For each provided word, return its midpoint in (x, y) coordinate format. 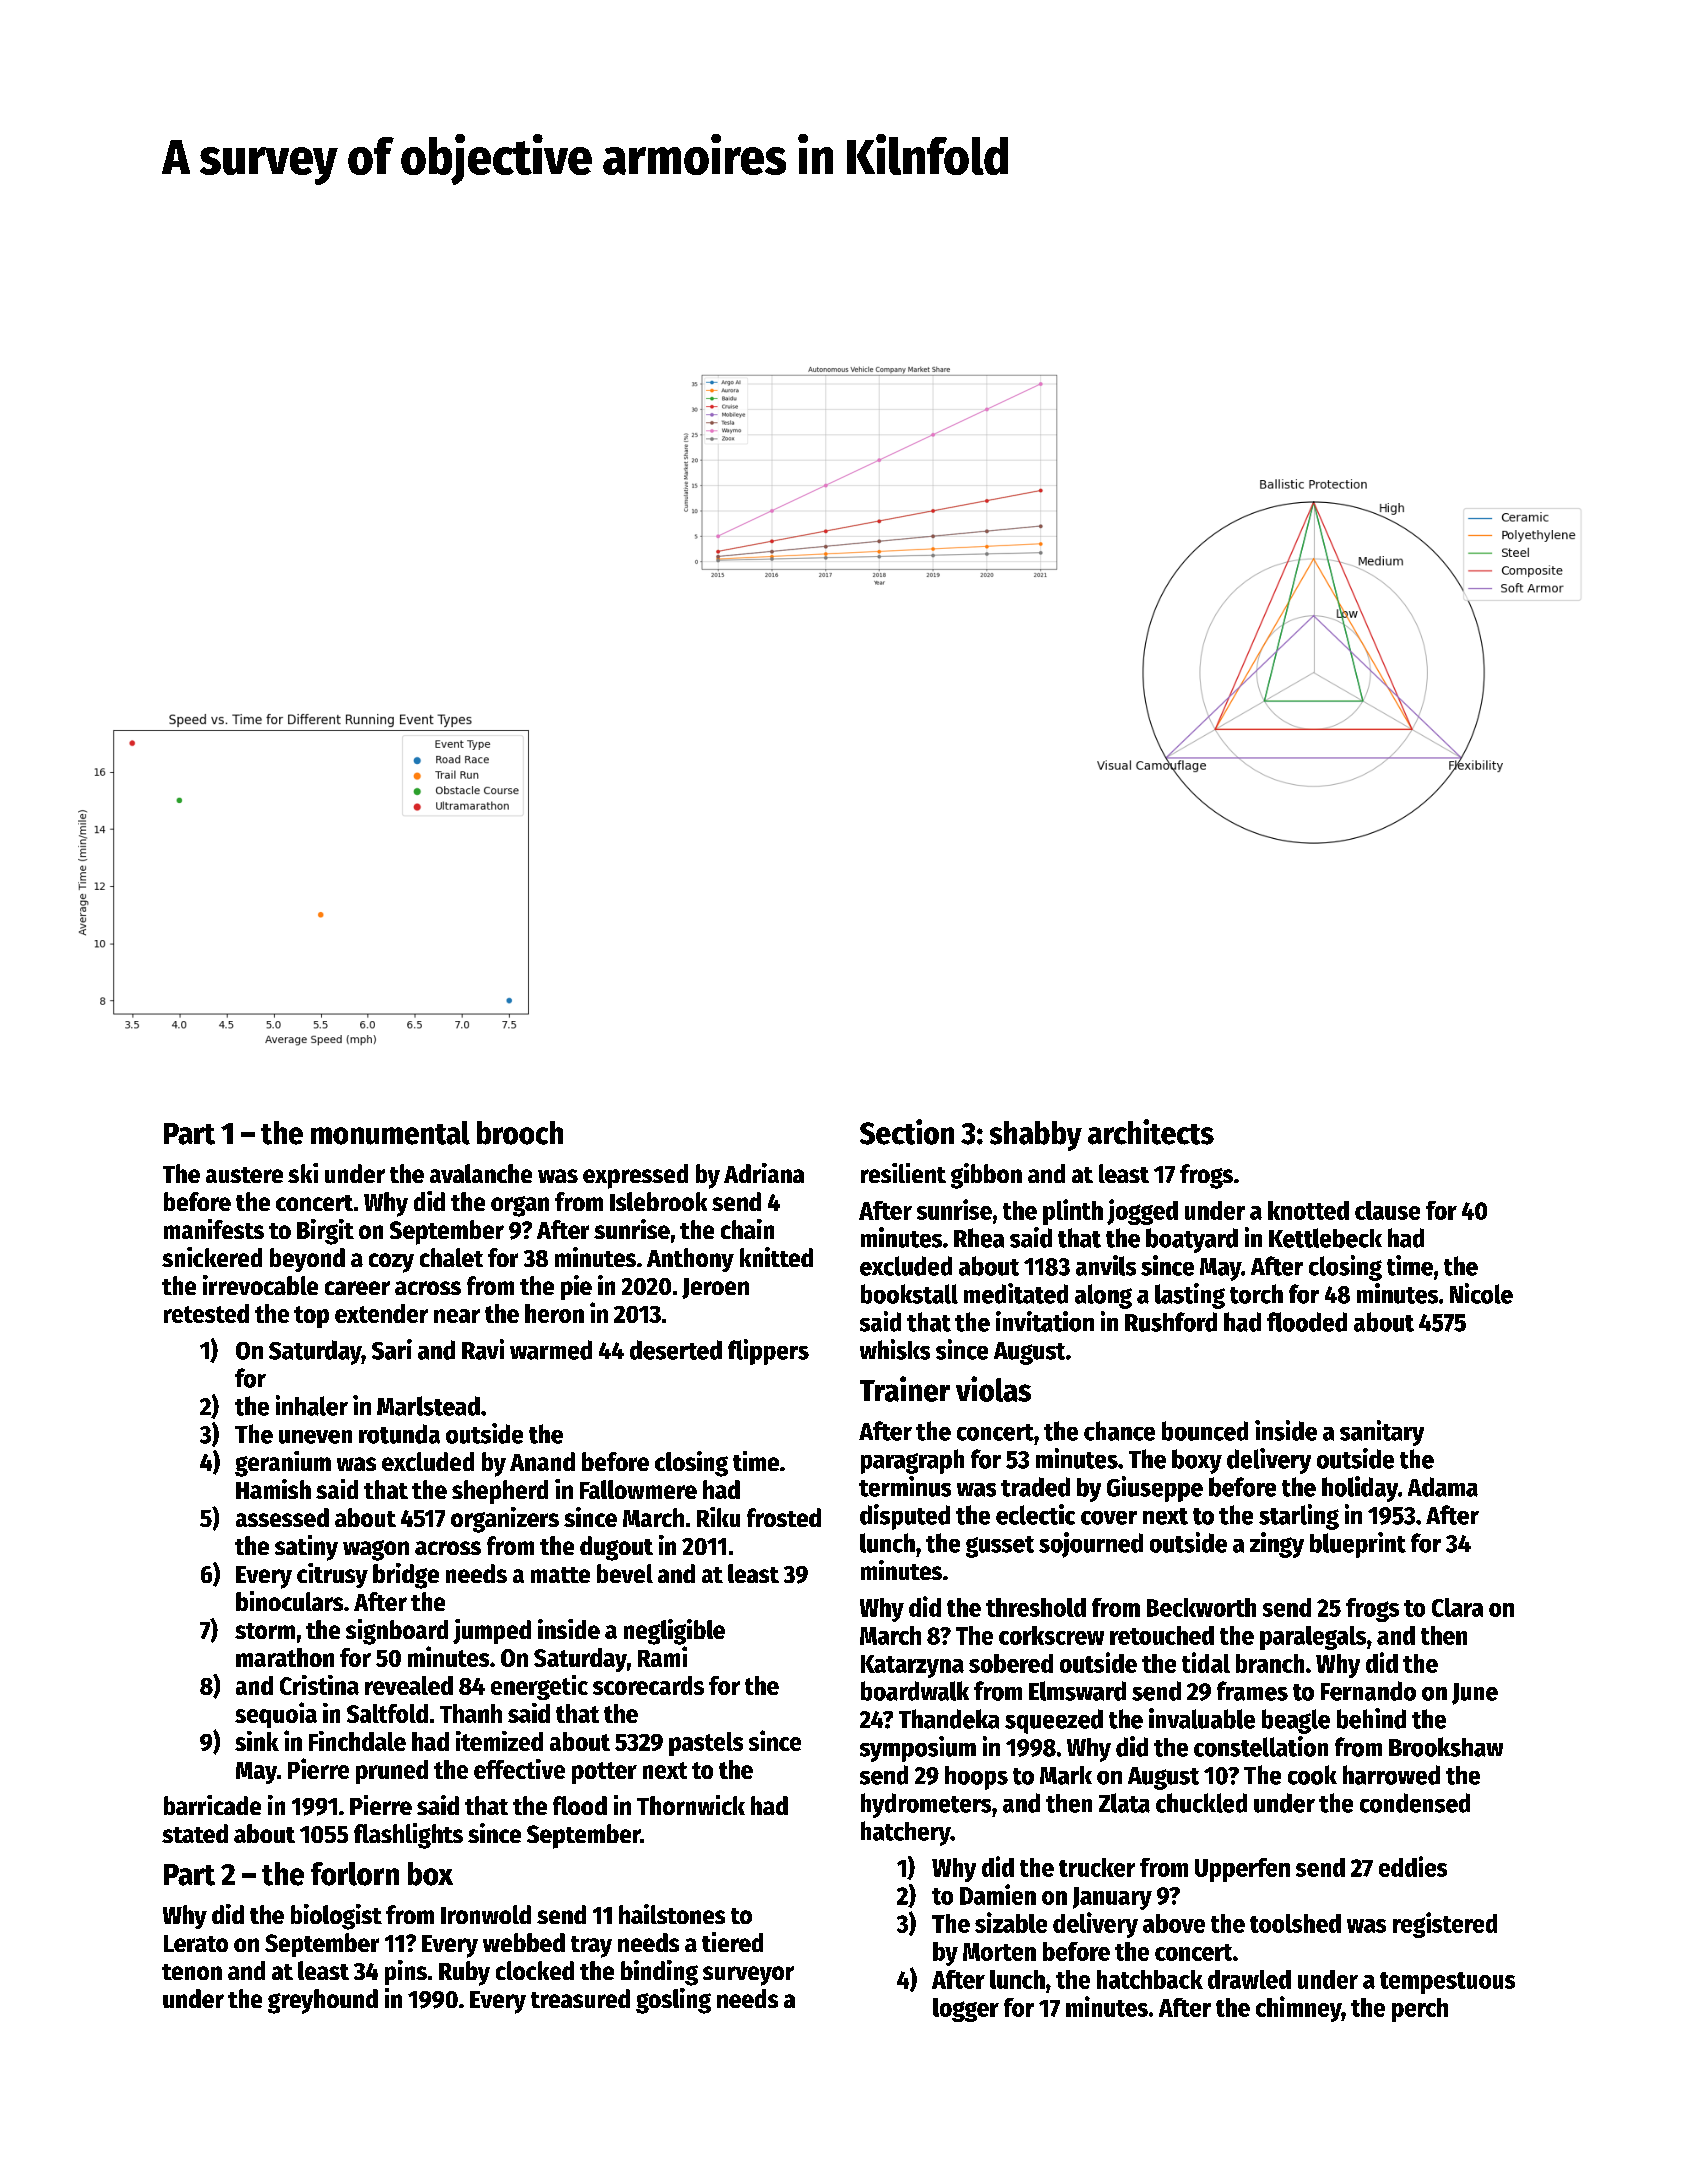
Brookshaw (1446, 1747)
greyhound (323, 2001)
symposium (918, 1749)
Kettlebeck (1325, 1238)
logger (966, 2010)
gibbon (986, 1176)
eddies (1413, 1866)
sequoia (276, 1715)
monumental (390, 1133)
